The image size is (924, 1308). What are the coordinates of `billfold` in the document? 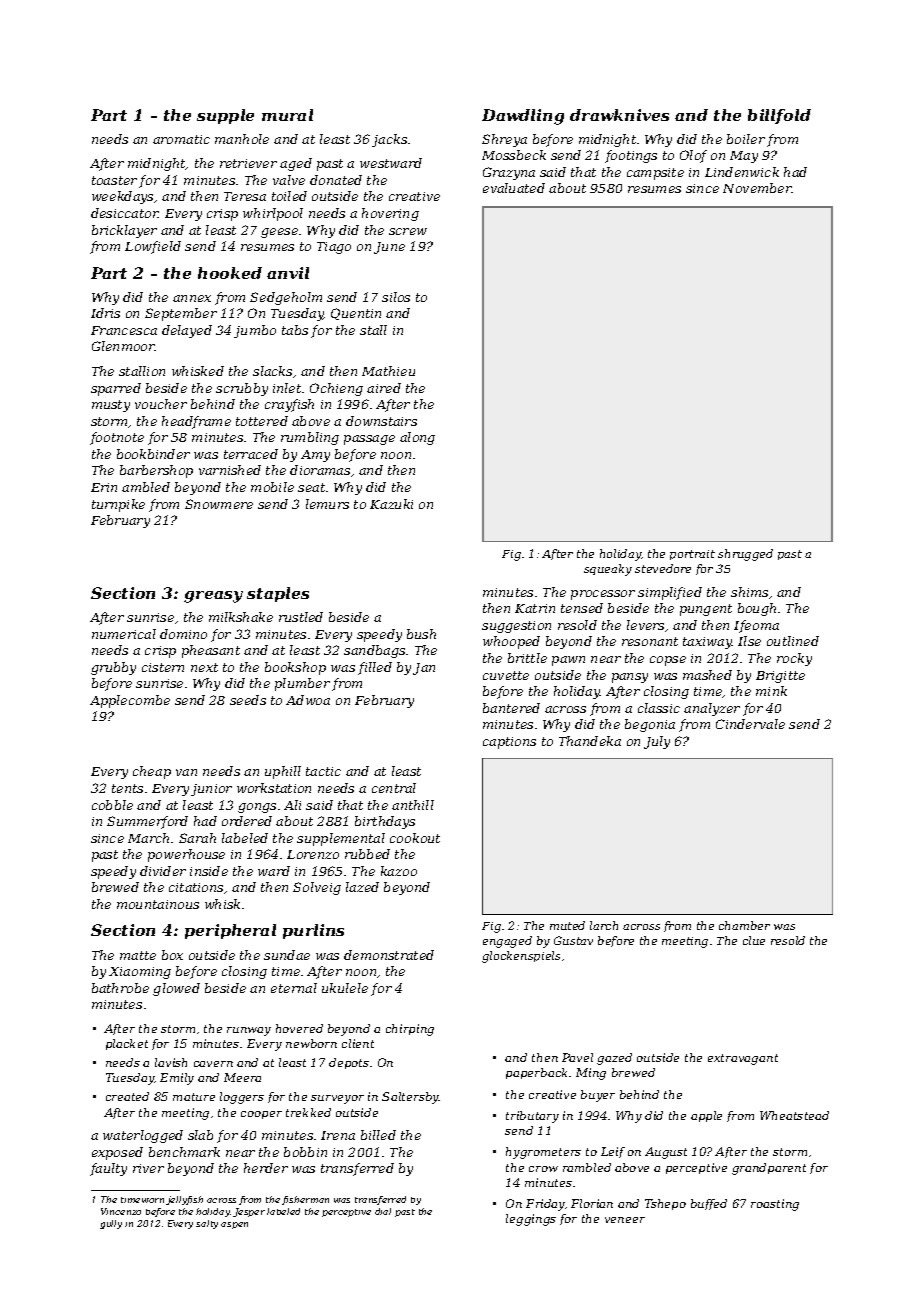 It's located at (779, 116).
